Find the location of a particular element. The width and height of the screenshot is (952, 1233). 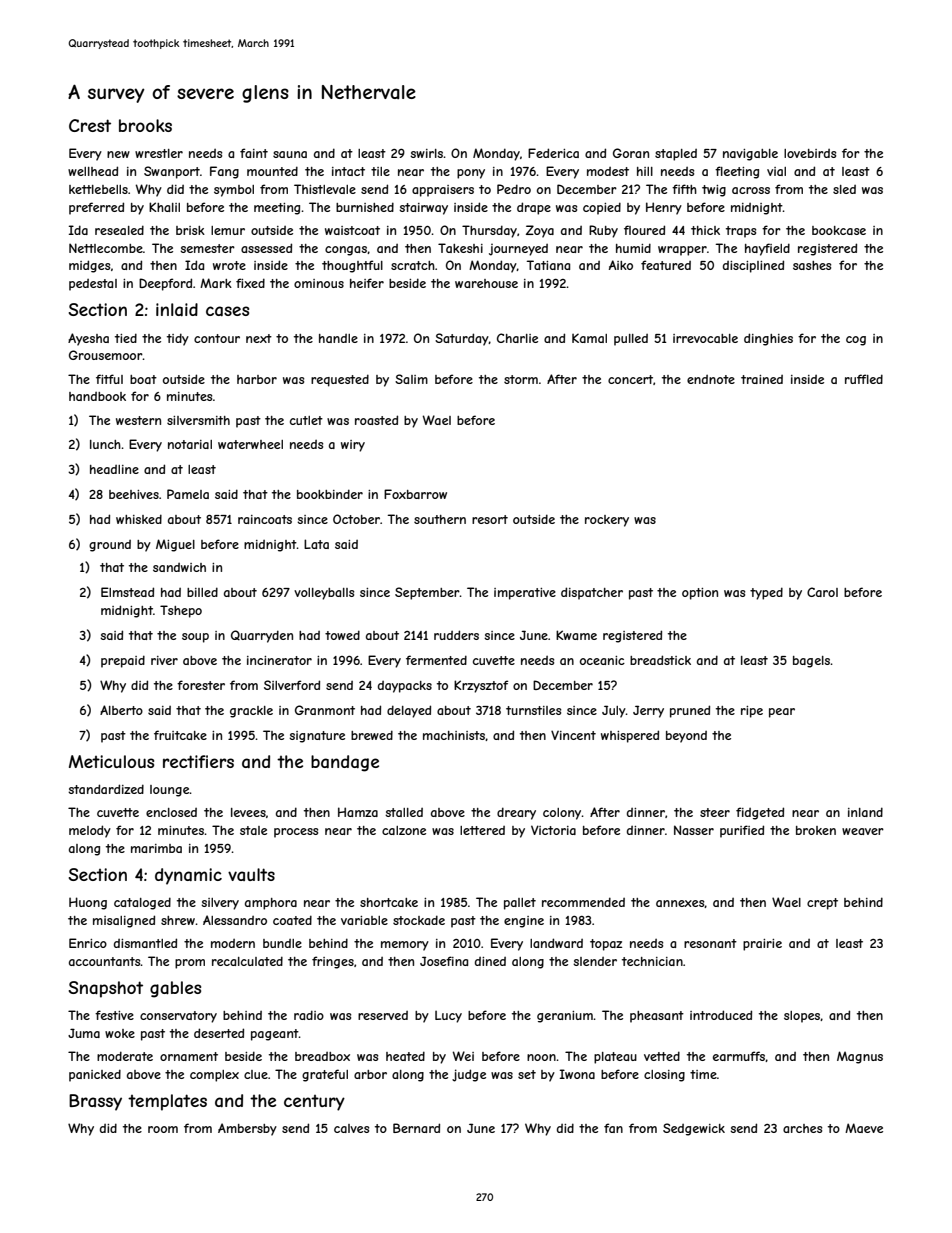

headline is located at coordinates (114, 469).
